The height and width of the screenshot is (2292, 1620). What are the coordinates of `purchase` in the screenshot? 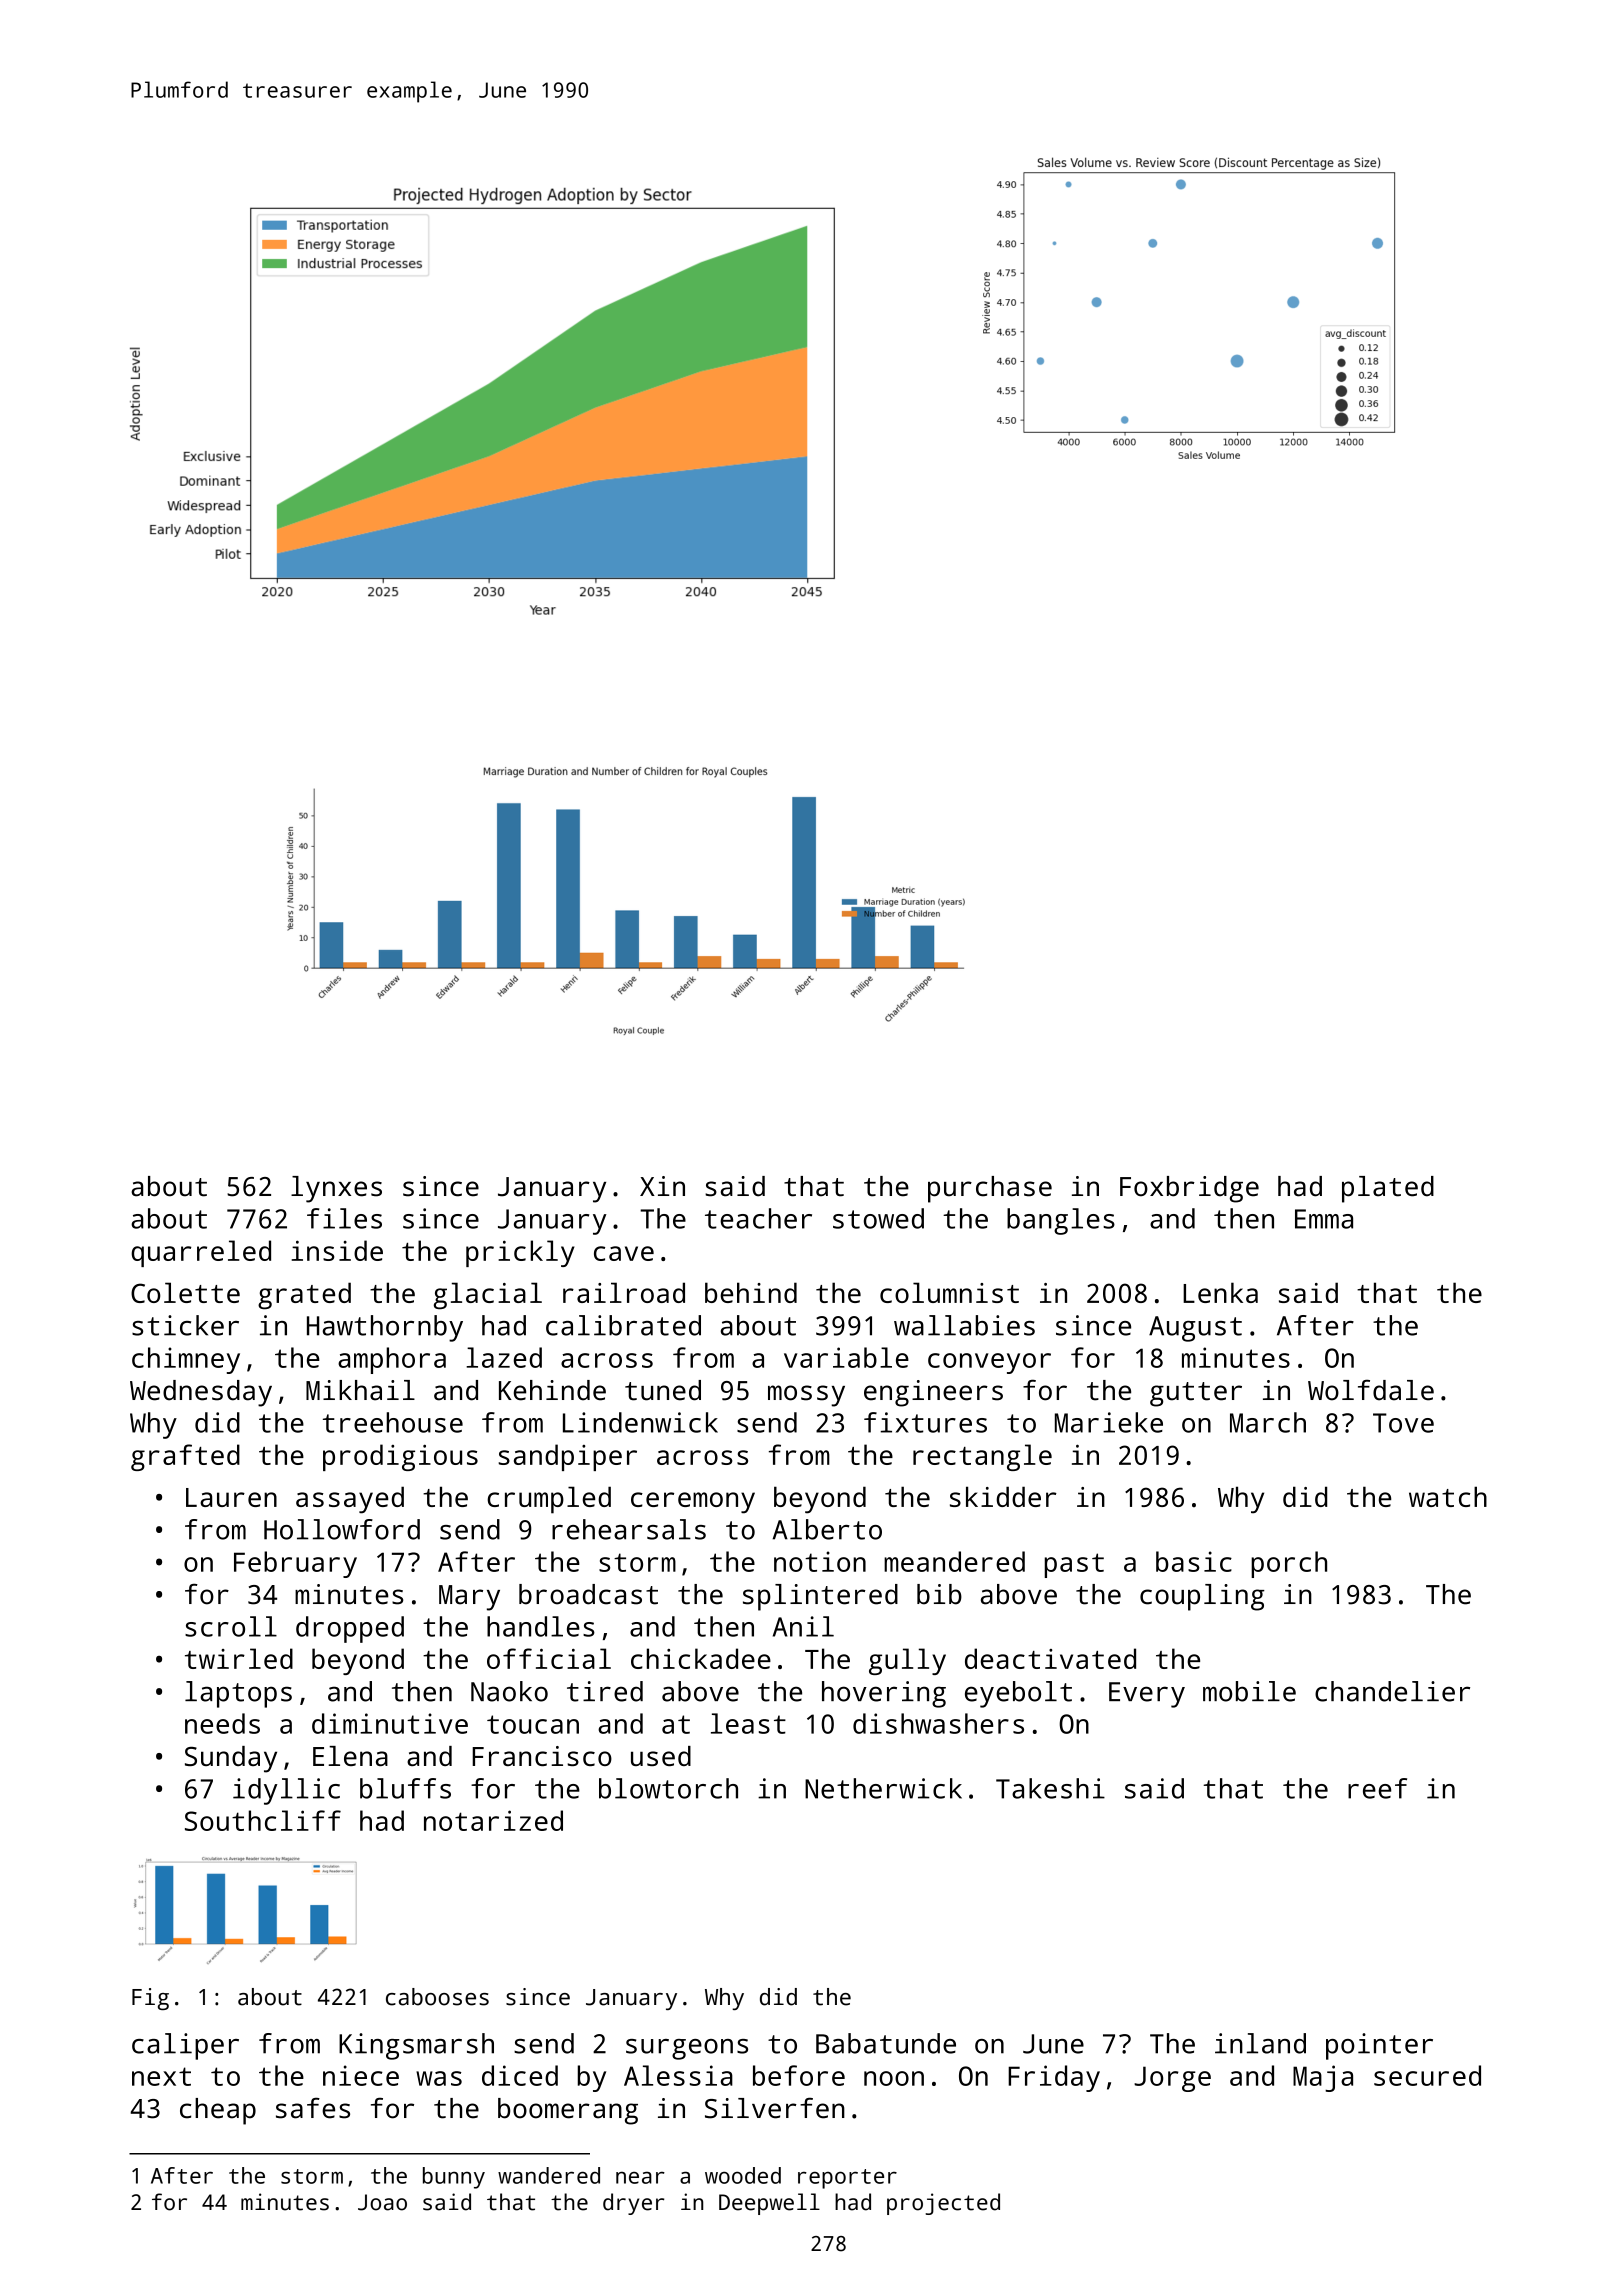 It's located at (990, 1189).
